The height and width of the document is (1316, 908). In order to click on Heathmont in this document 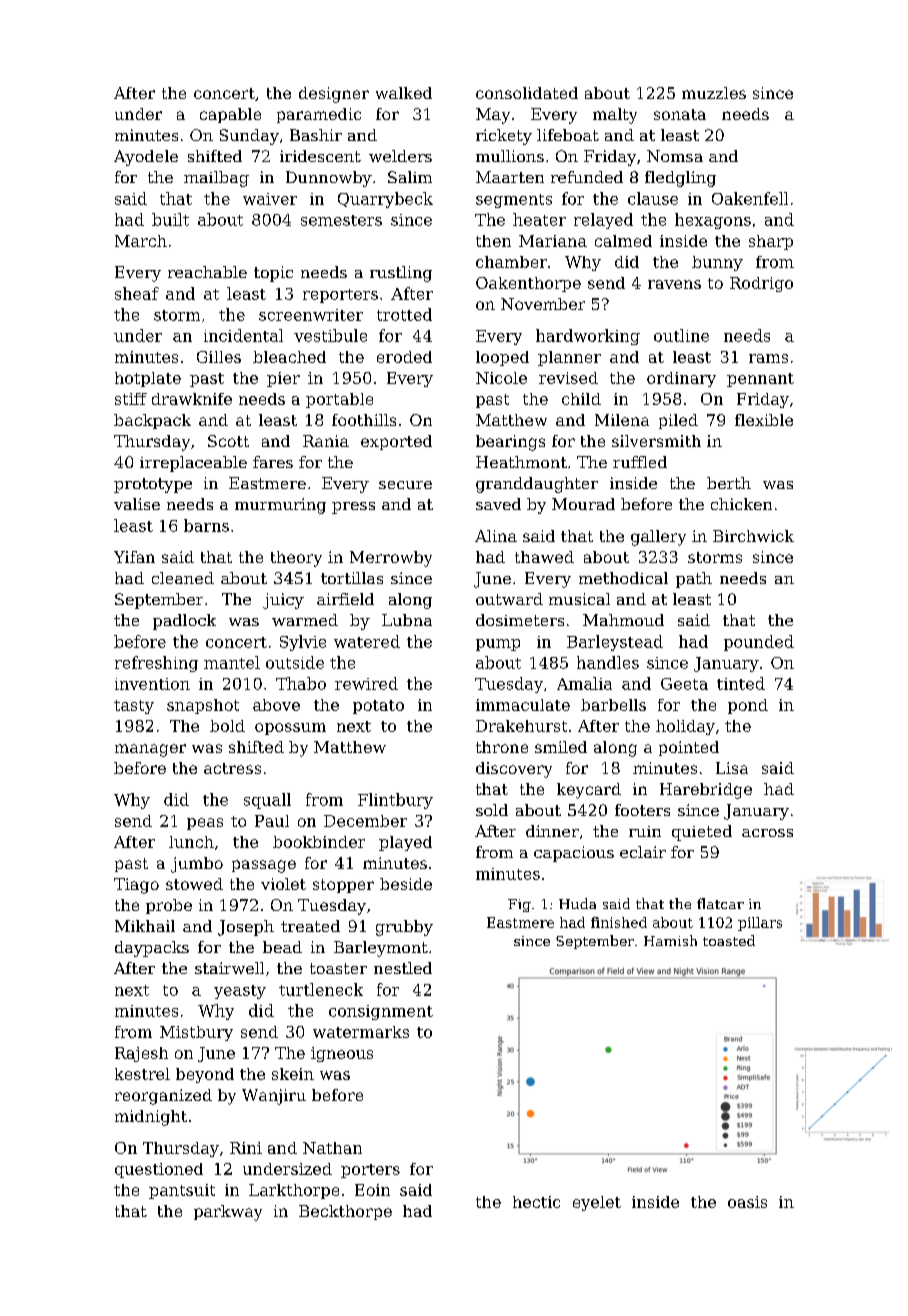, I will do `click(521, 462)`.
